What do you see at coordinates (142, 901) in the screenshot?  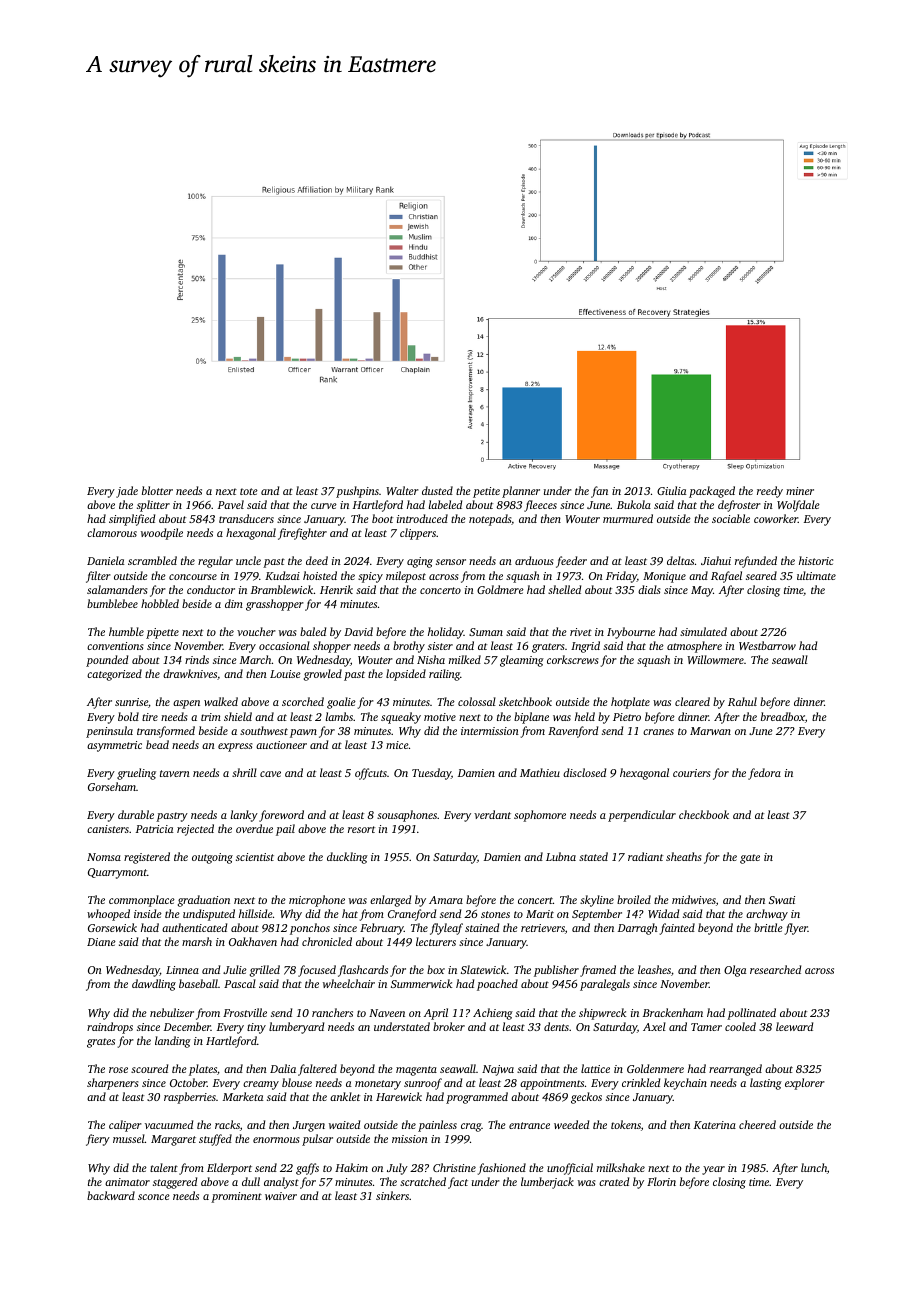 I see `commonplace` at bounding box center [142, 901].
